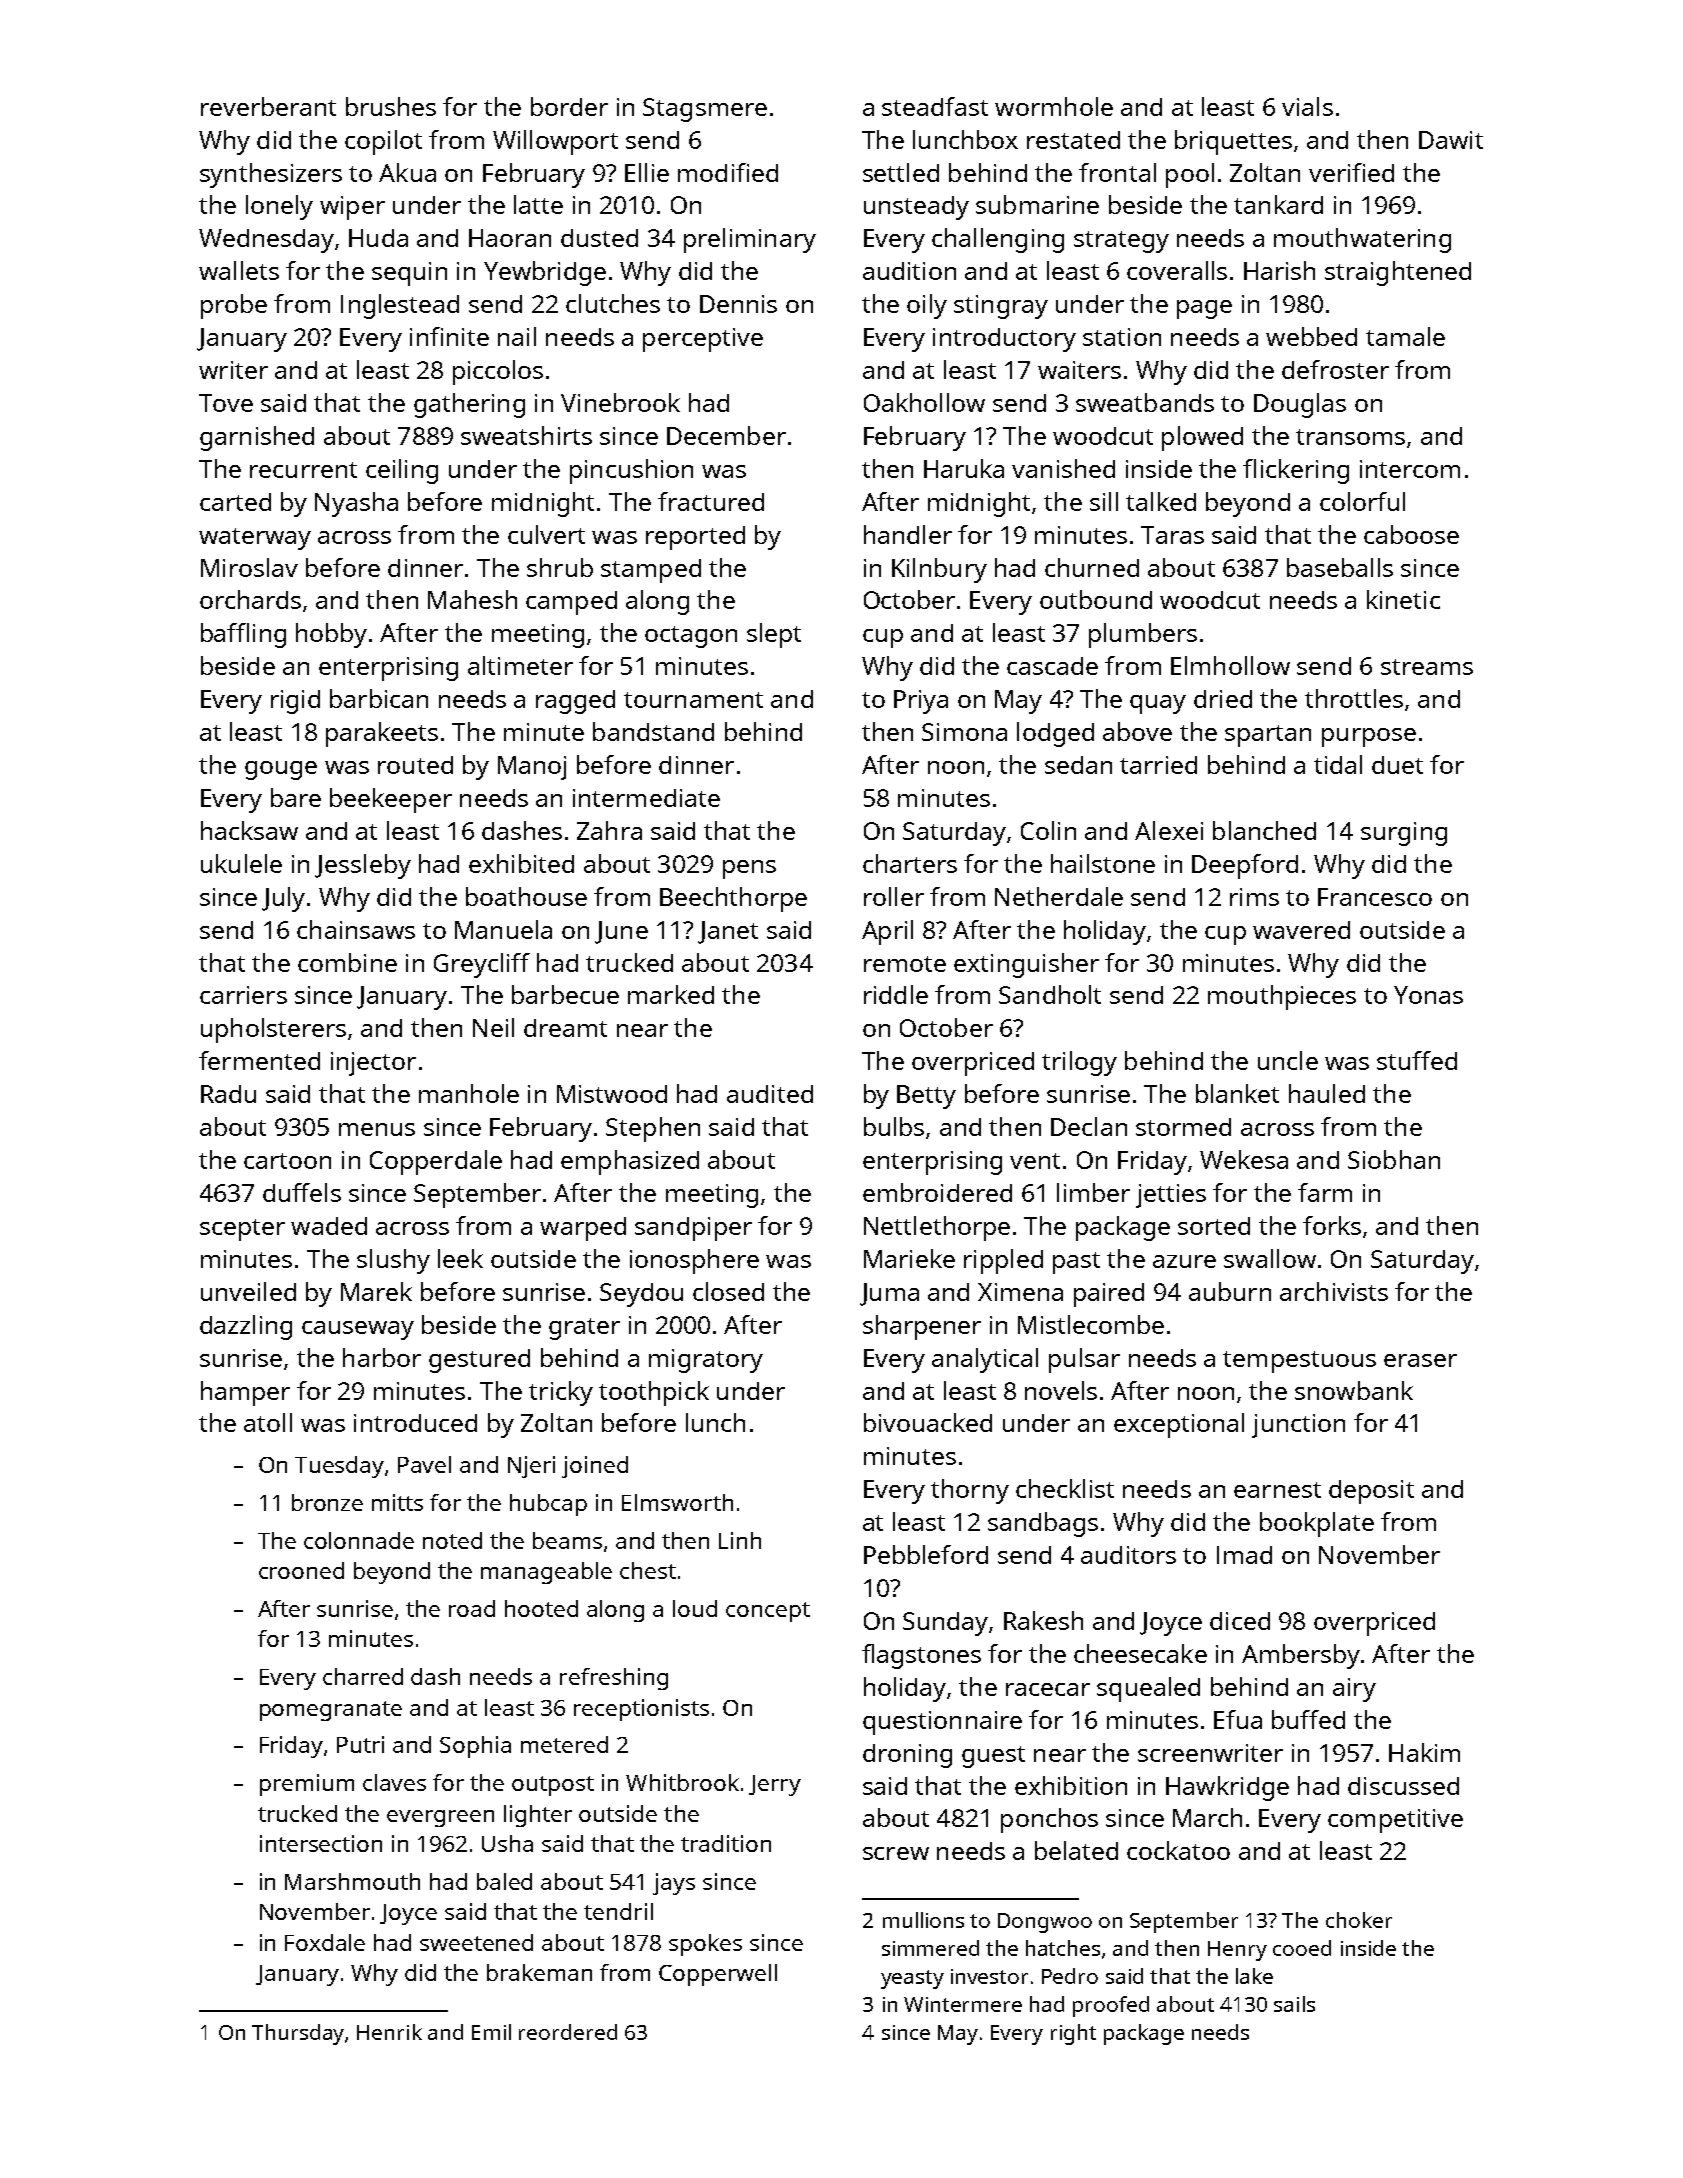  Describe the element at coordinates (583, 1229) in the screenshot. I see `warped` at that location.
